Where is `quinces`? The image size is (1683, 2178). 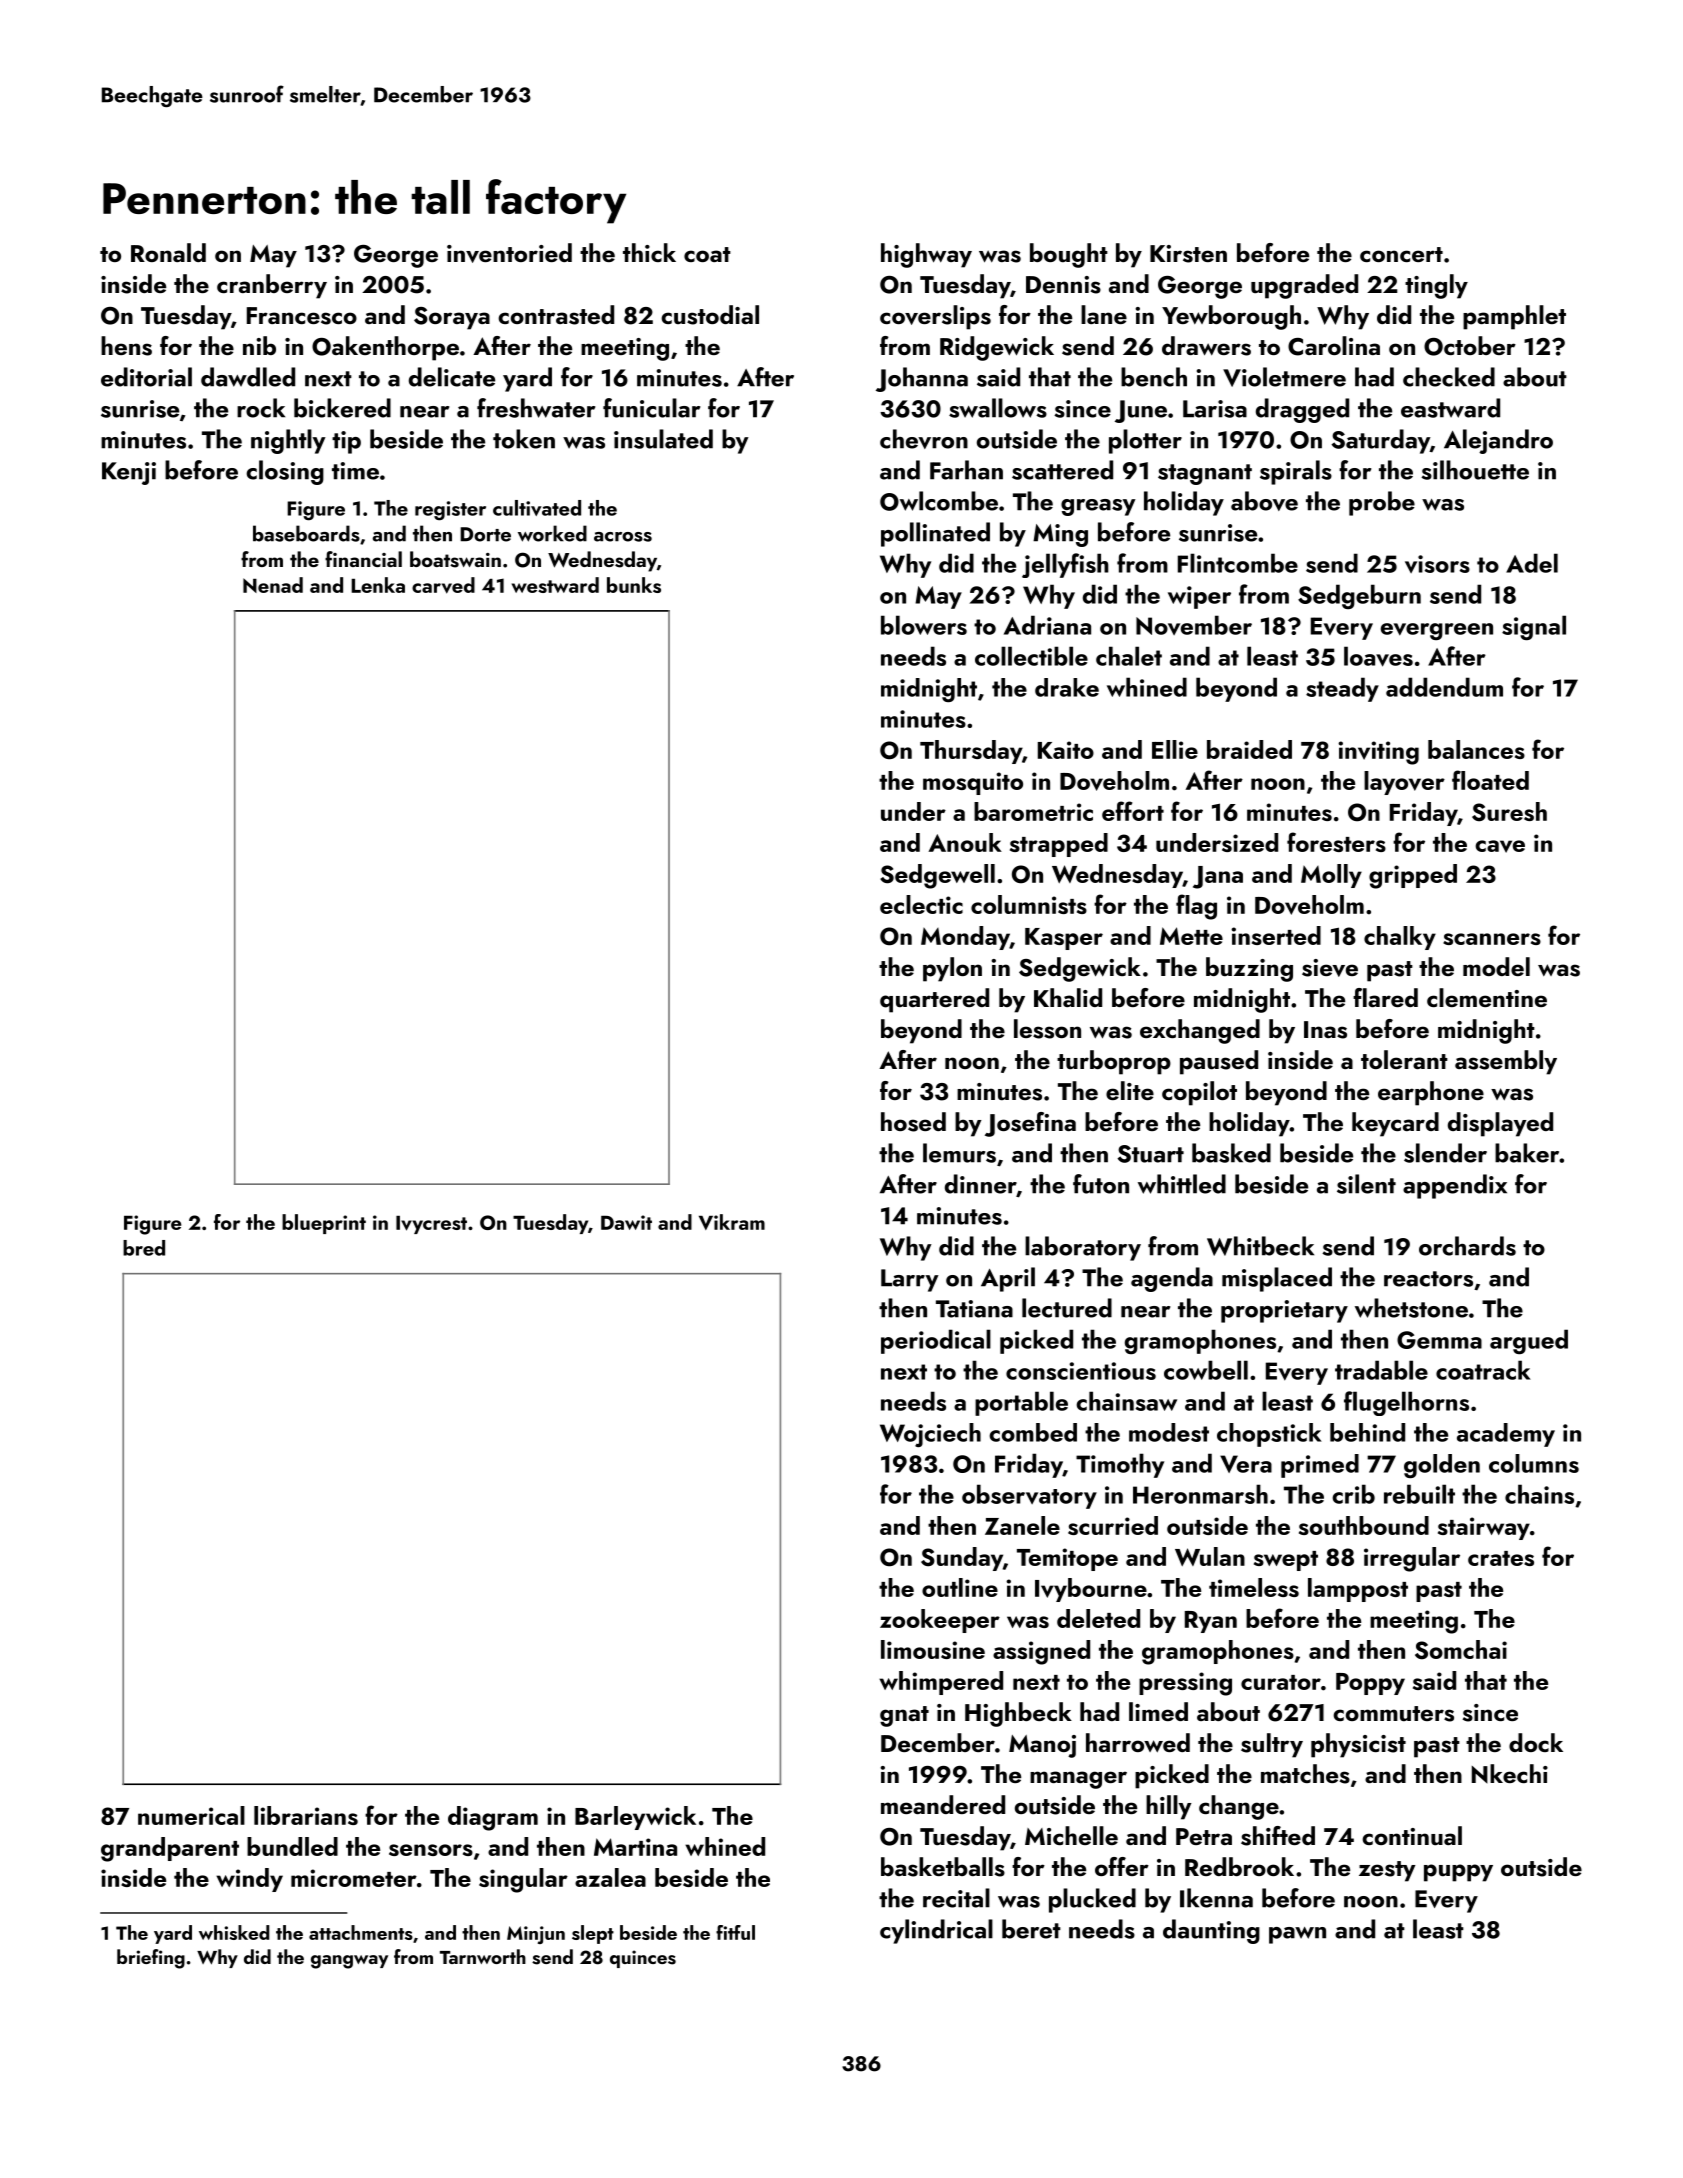 quinces is located at coordinates (643, 1959).
